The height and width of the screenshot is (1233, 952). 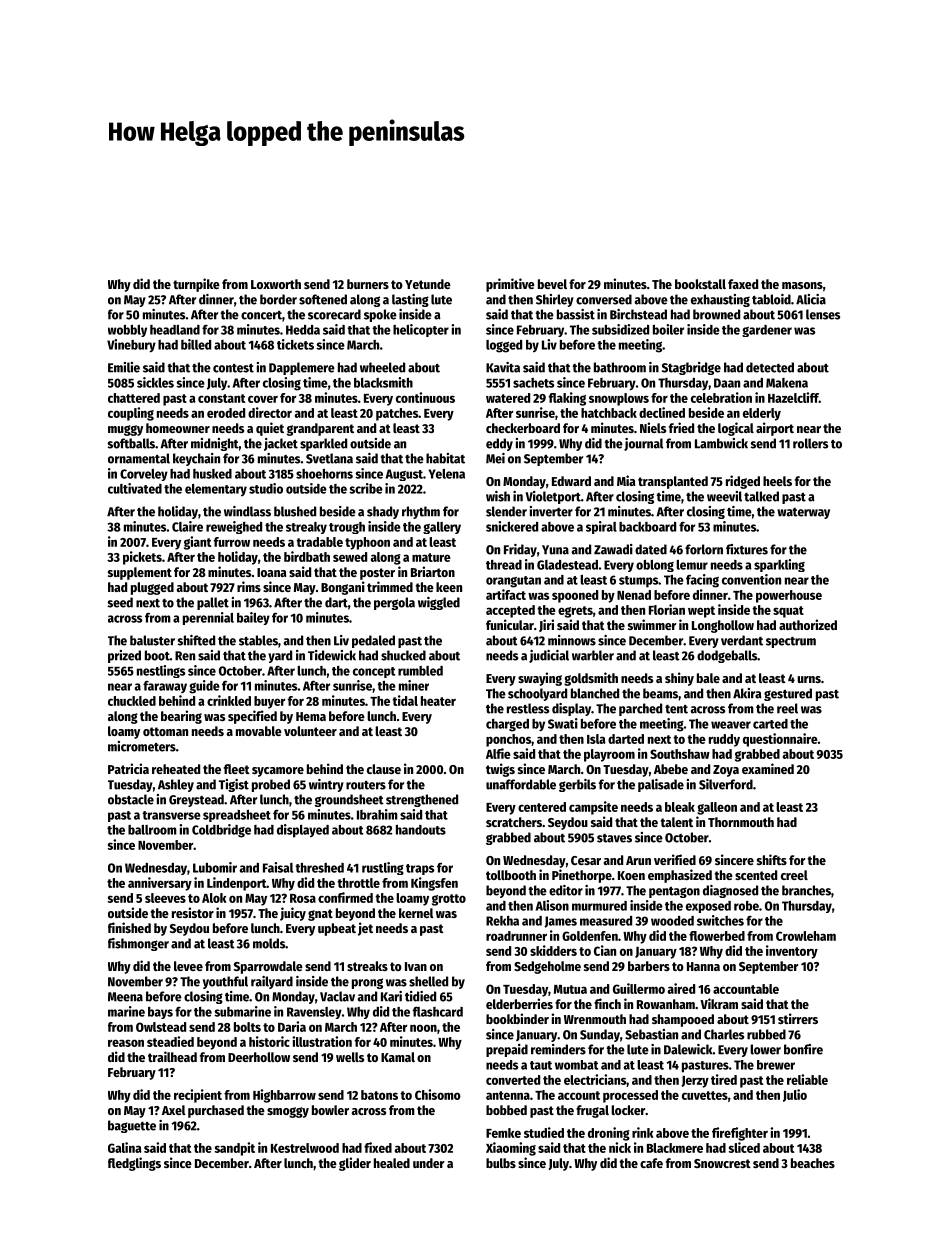 I want to click on bobbed, so click(x=506, y=1110).
